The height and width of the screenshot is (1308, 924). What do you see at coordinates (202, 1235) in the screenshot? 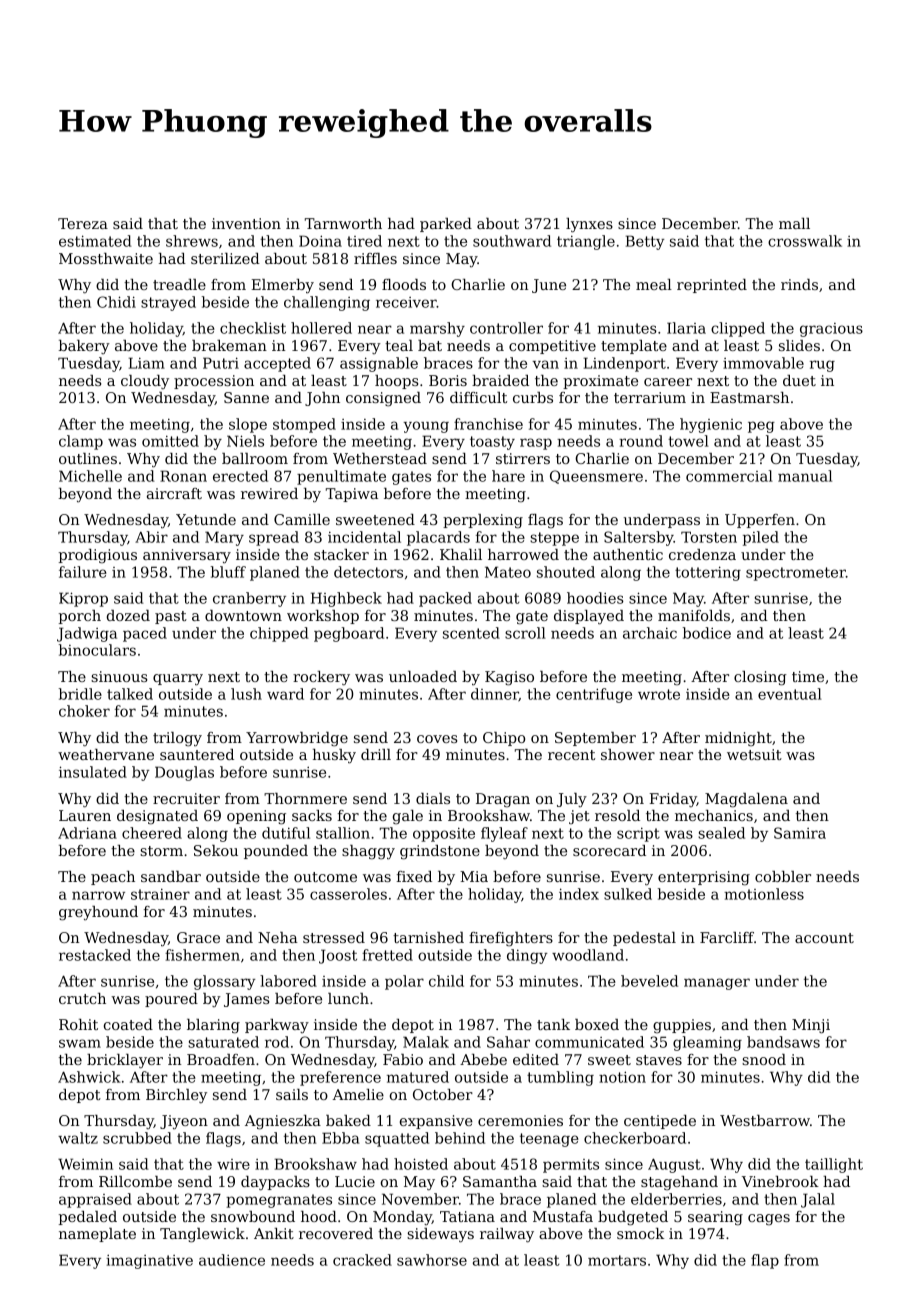
I see `Tanglewick` at bounding box center [202, 1235].
